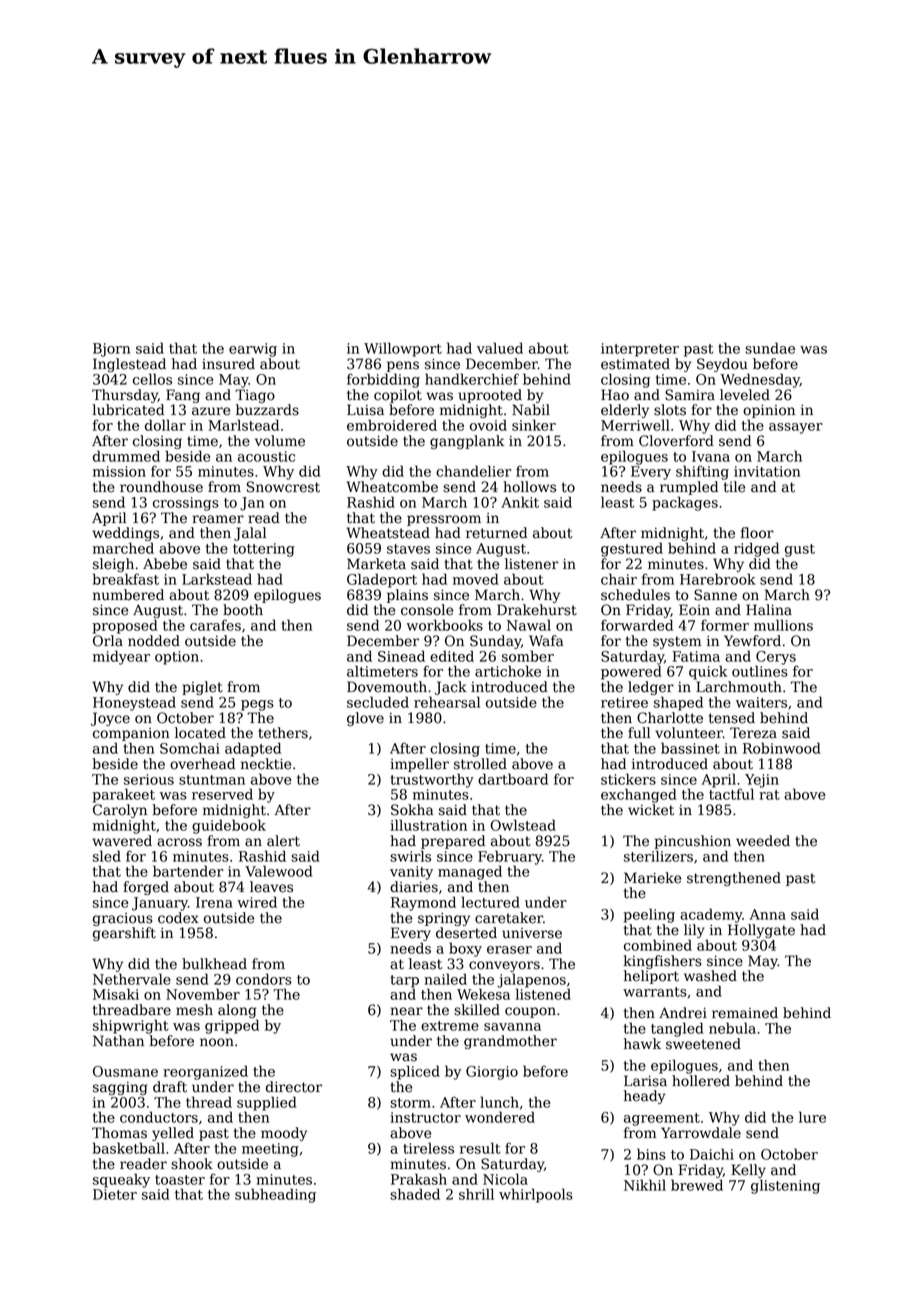 The width and height of the document is (924, 1308). Describe the element at coordinates (510, 857) in the document. I see `February` at that location.
